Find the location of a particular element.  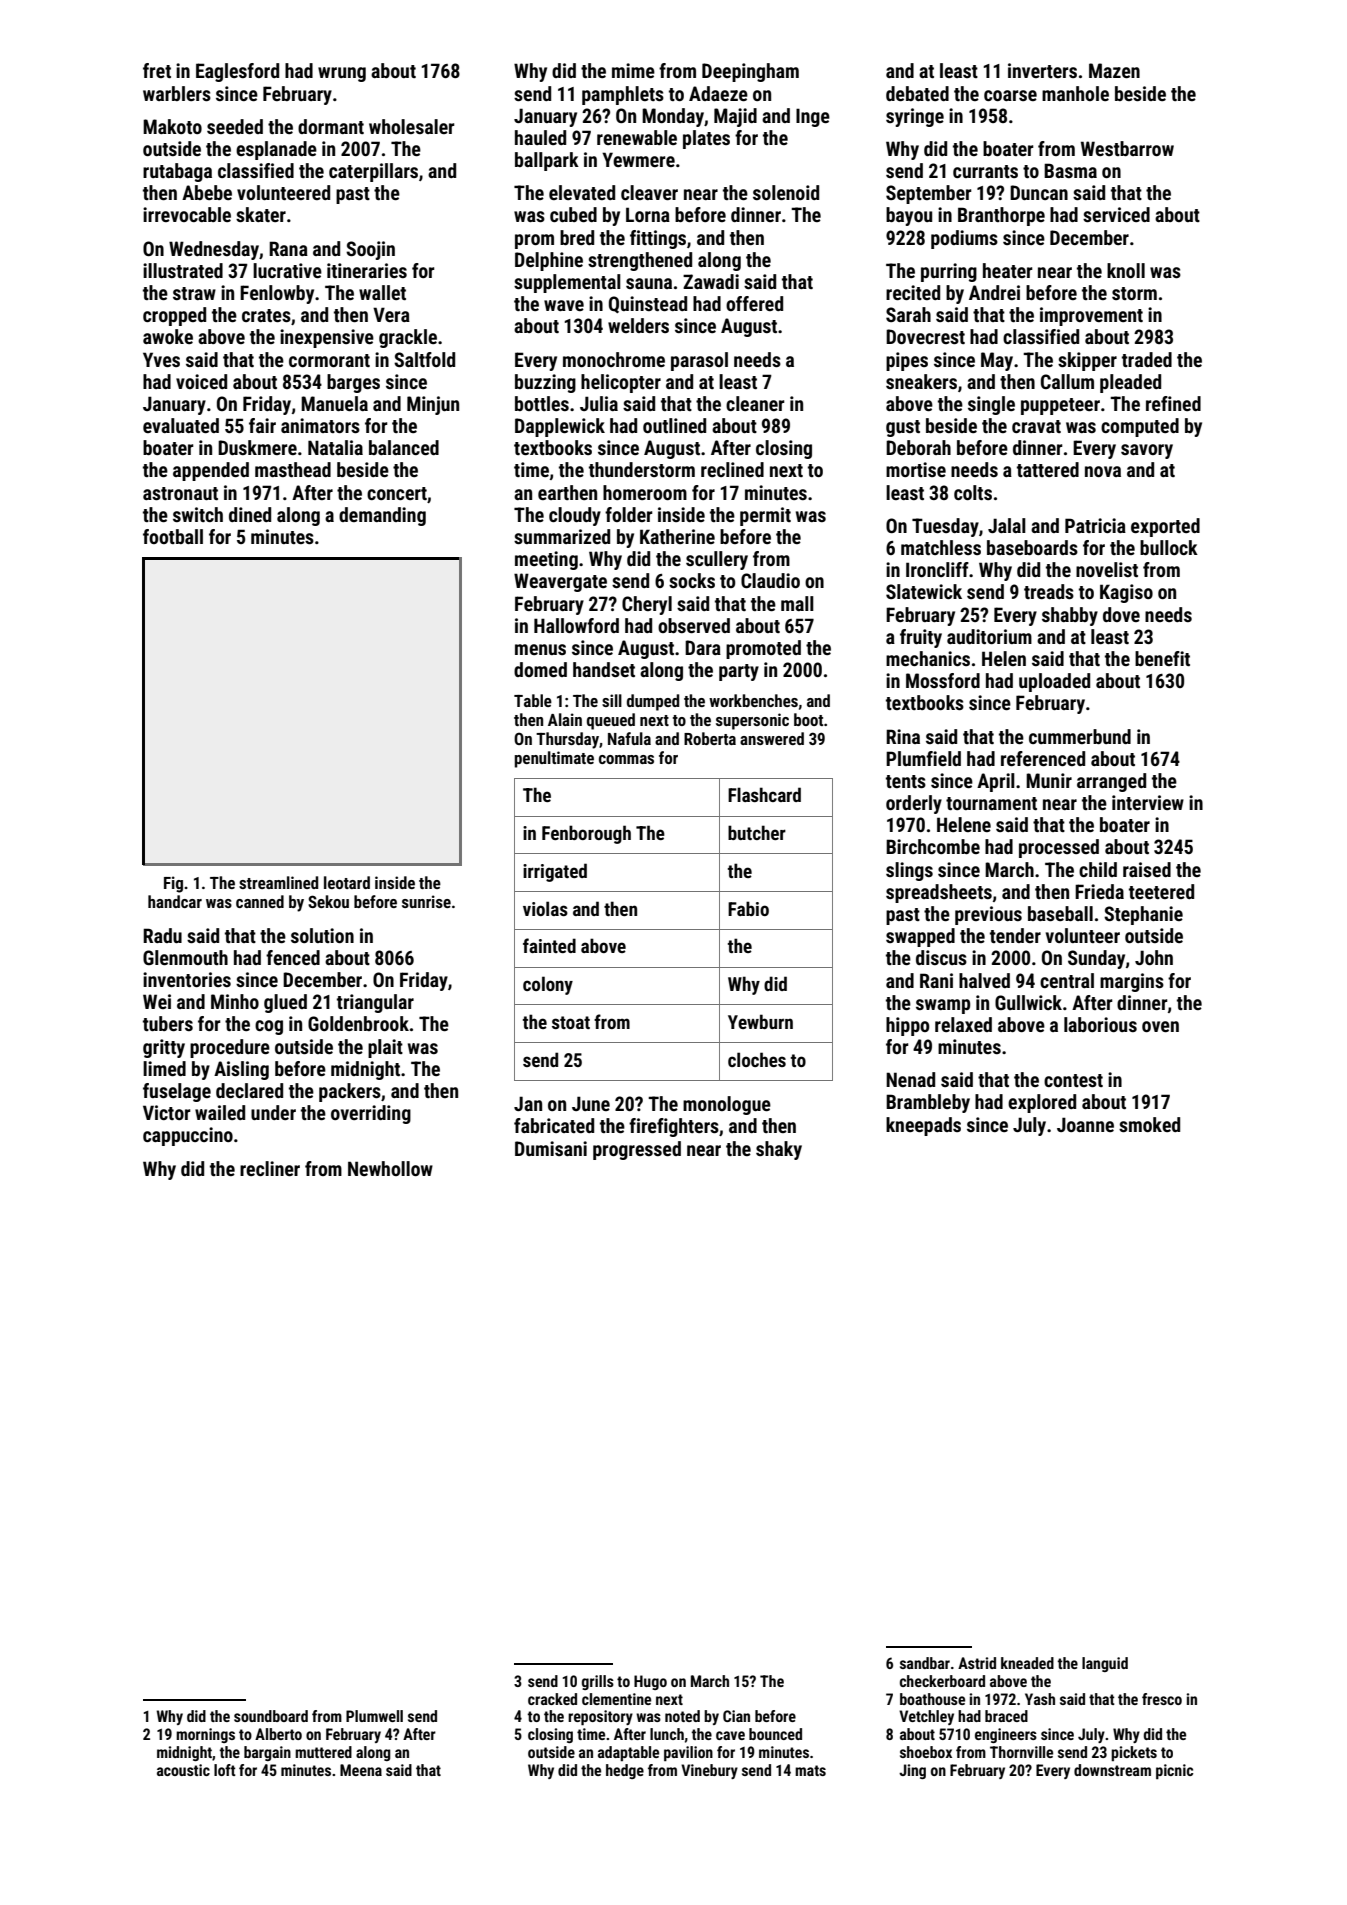

wrung is located at coordinates (342, 74).
